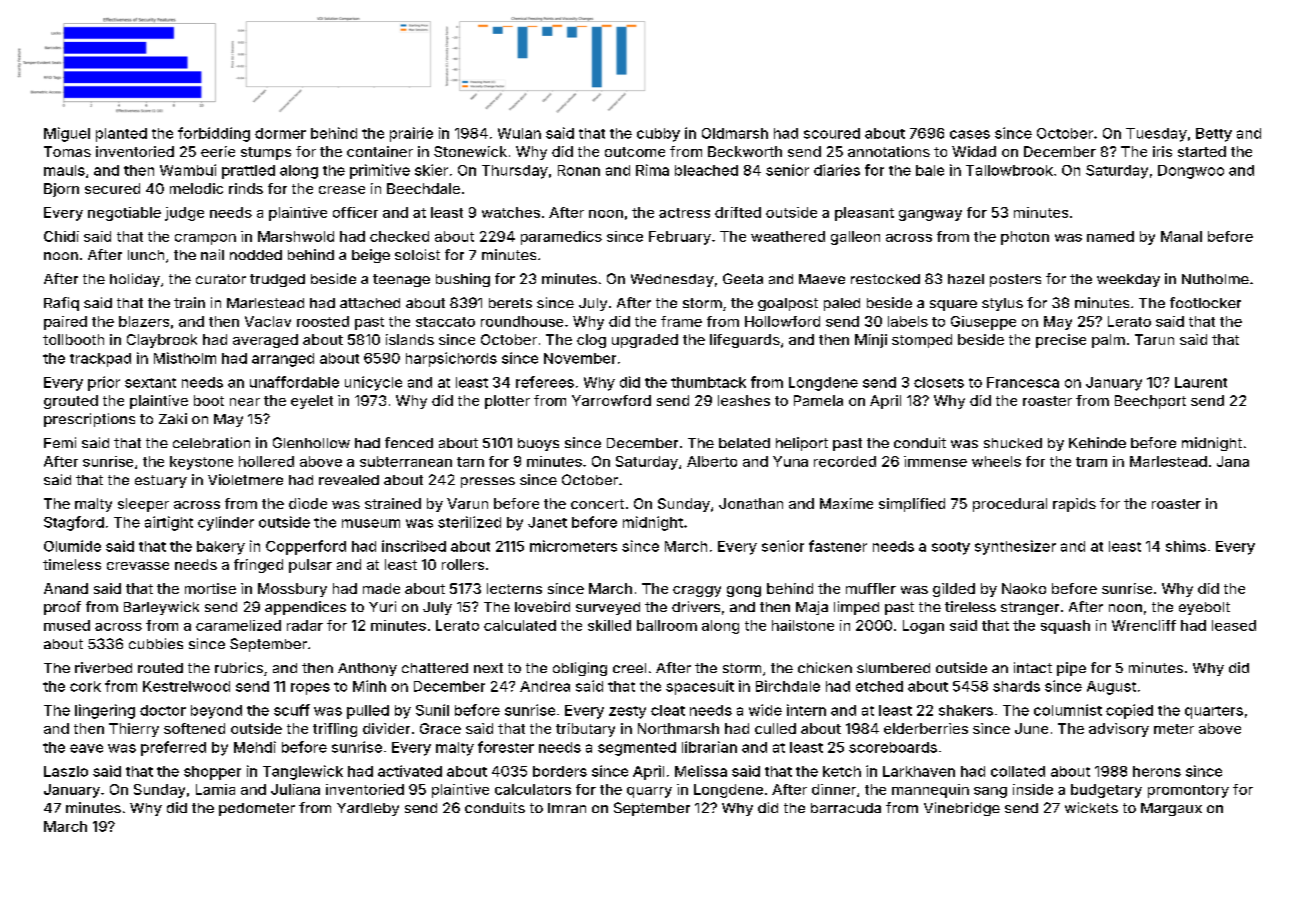 Image resolution: width=1308 pixels, height=924 pixels. Describe the element at coordinates (105, 711) in the document. I see `lingering` at that location.
